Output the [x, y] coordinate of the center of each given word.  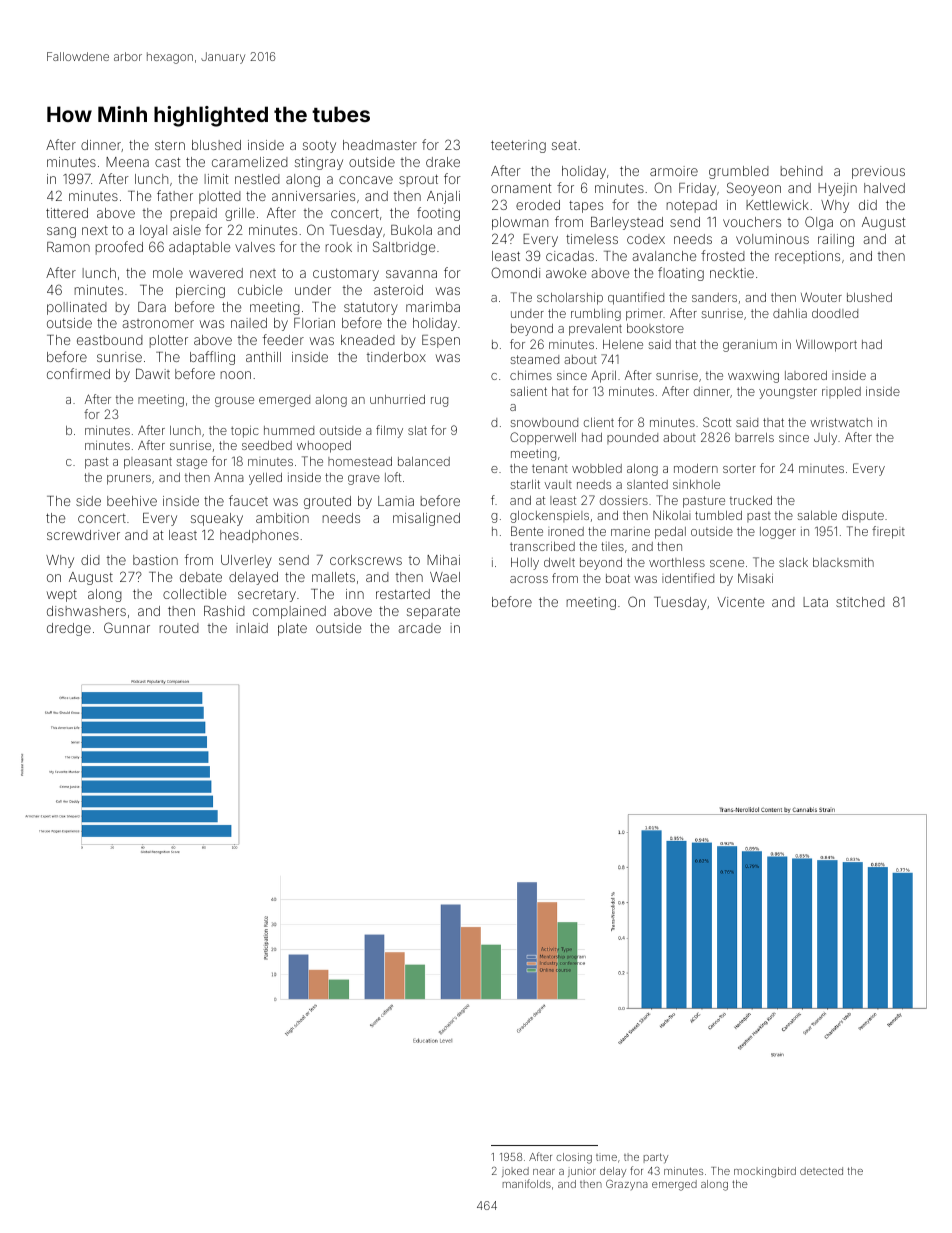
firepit [888, 532]
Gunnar [127, 627]
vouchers [752, 222]
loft [393, 477]
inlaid [252, 628]
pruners [129, 480]
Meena [127, 162]
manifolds [527, 1183]
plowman [520, 223]
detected [821, 1171]
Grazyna [627, 1185]
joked [515, 1172]
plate [292, 629]
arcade [420, 628]
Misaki [755, 578]
